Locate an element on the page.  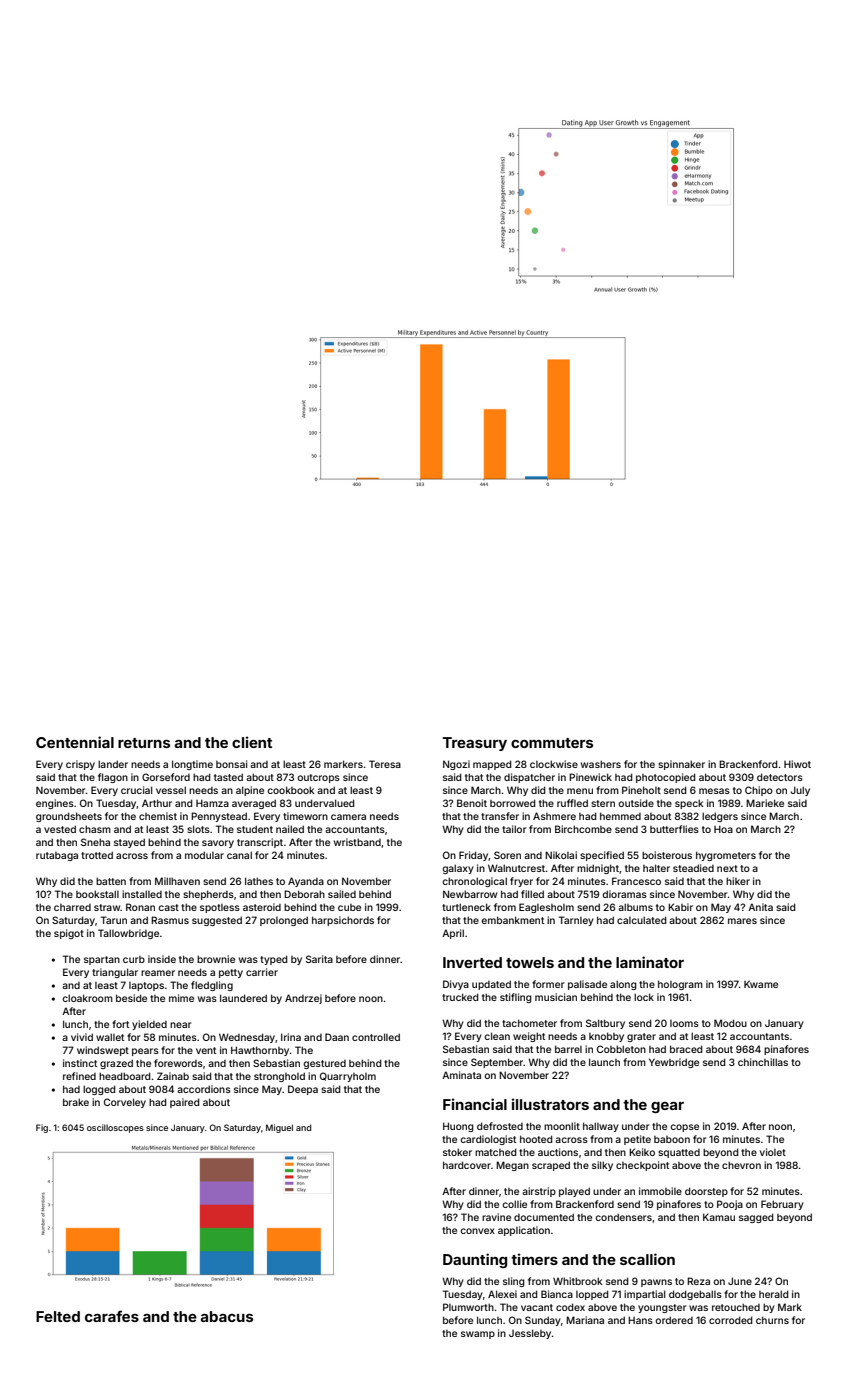
Centennial is located at coordinates (75, 742).
